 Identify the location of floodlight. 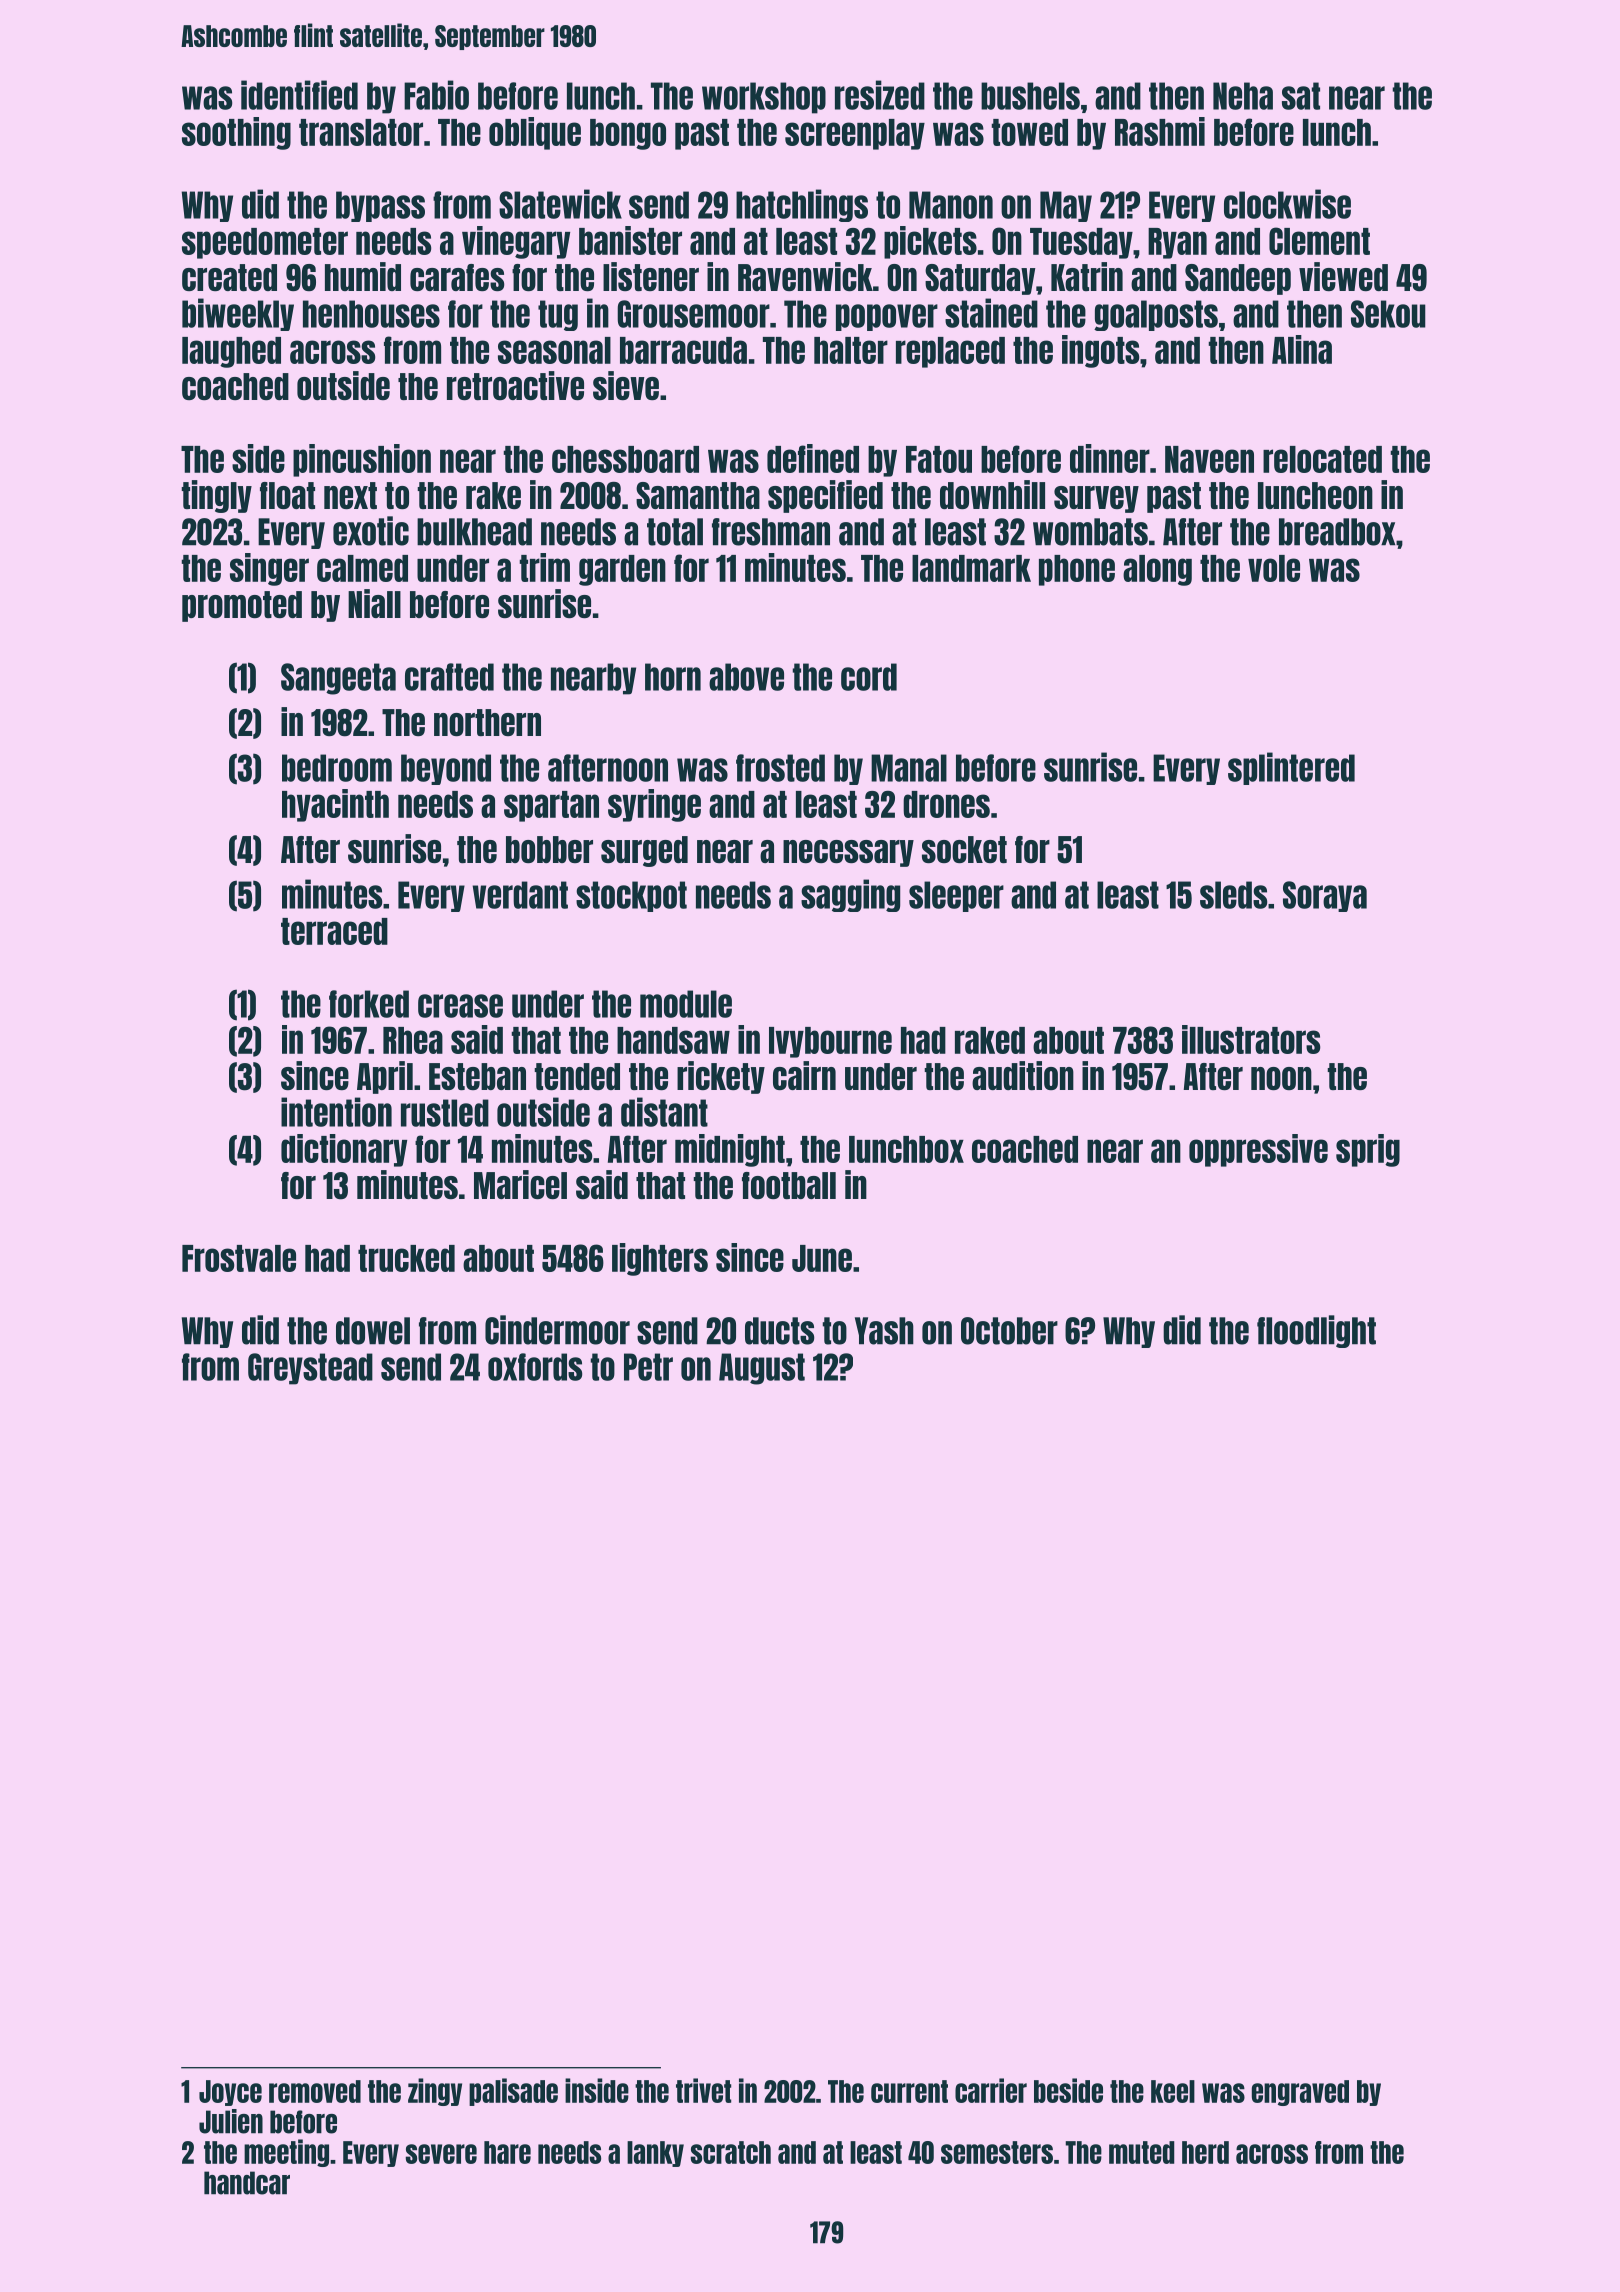
(1316, 1331).
